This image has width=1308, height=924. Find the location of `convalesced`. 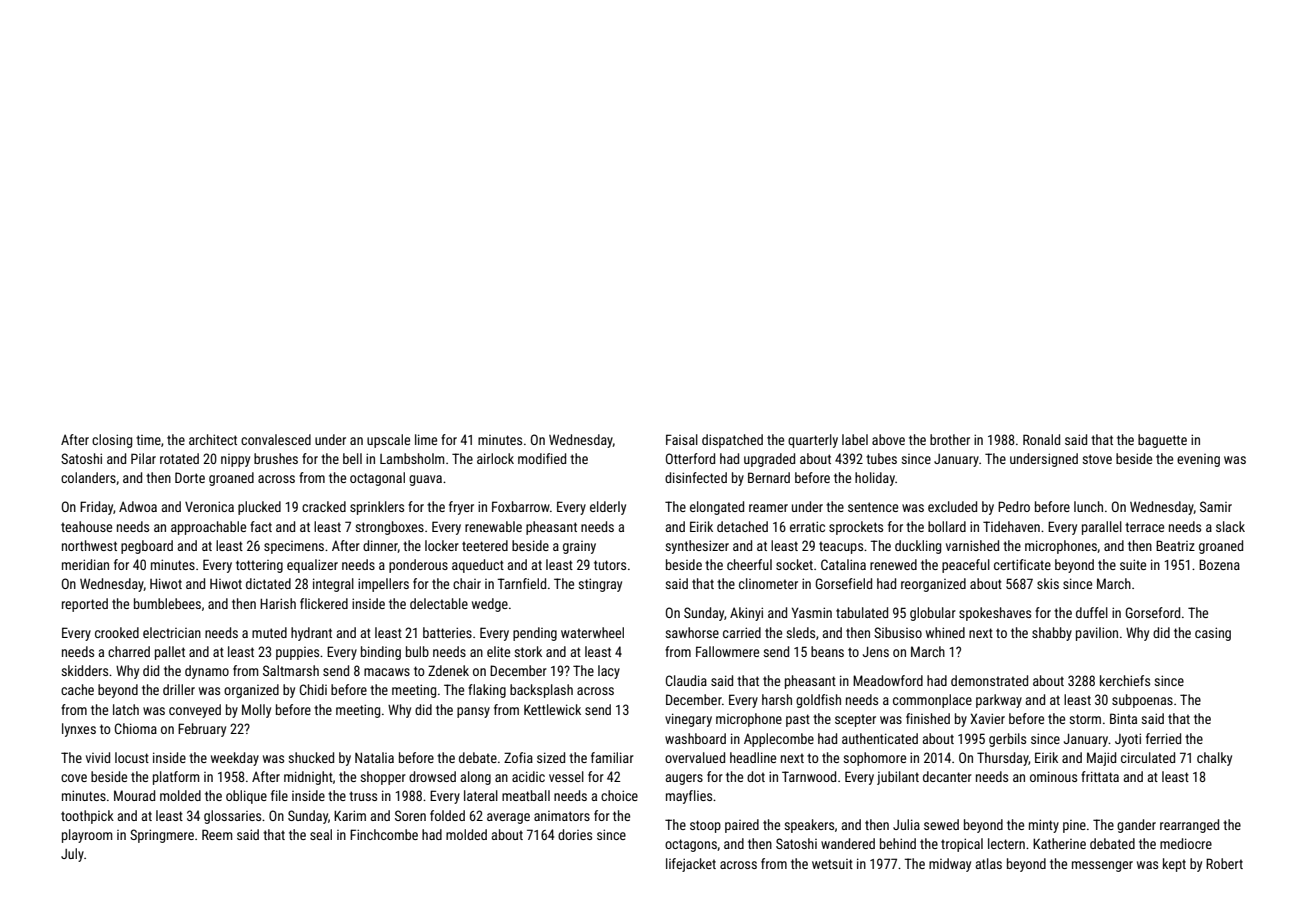

convalesced is located at coordinates (276, 439).
